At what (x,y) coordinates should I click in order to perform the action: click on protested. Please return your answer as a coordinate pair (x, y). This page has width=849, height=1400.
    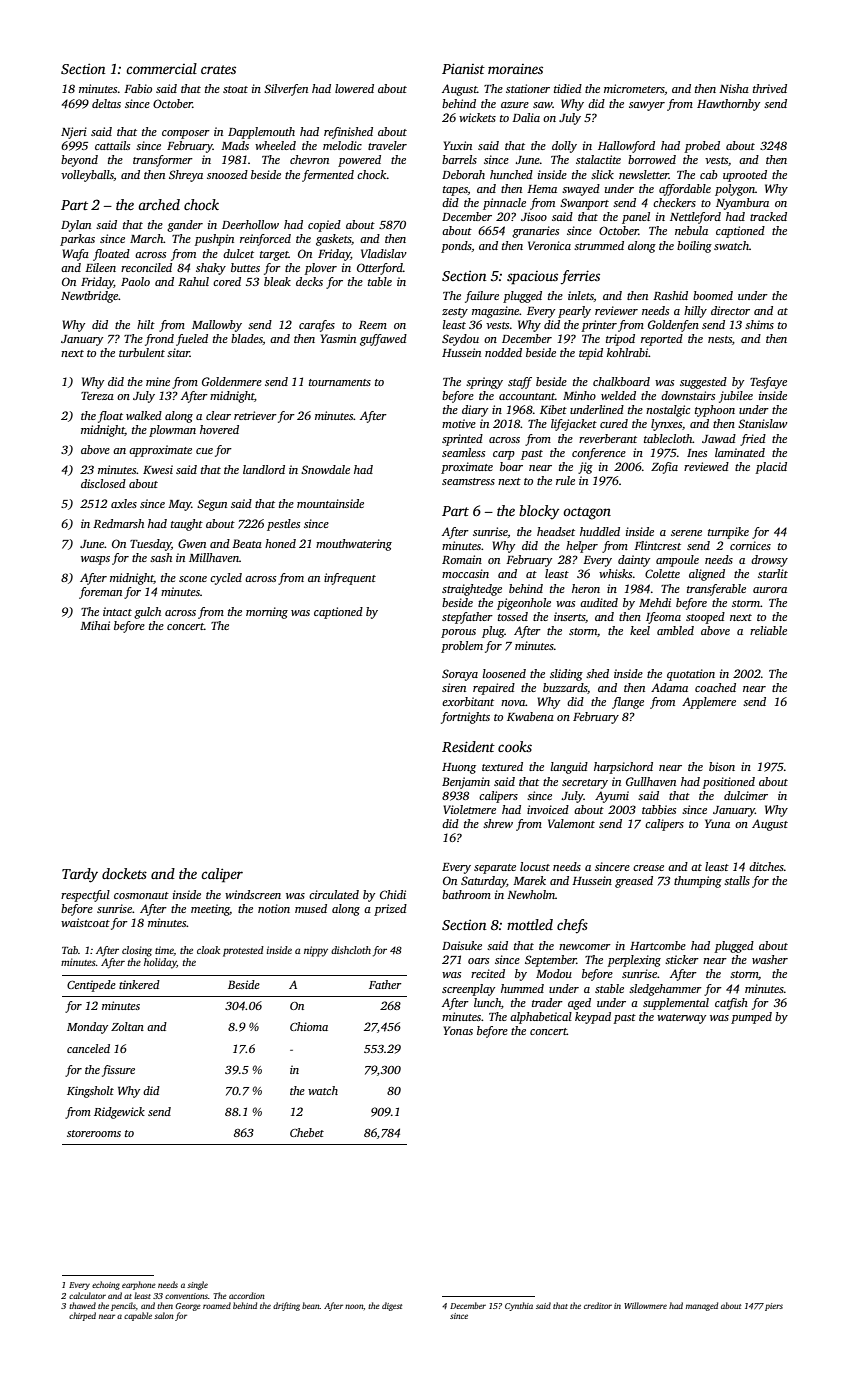
    Looking at the image, I should click on (243, 951).
